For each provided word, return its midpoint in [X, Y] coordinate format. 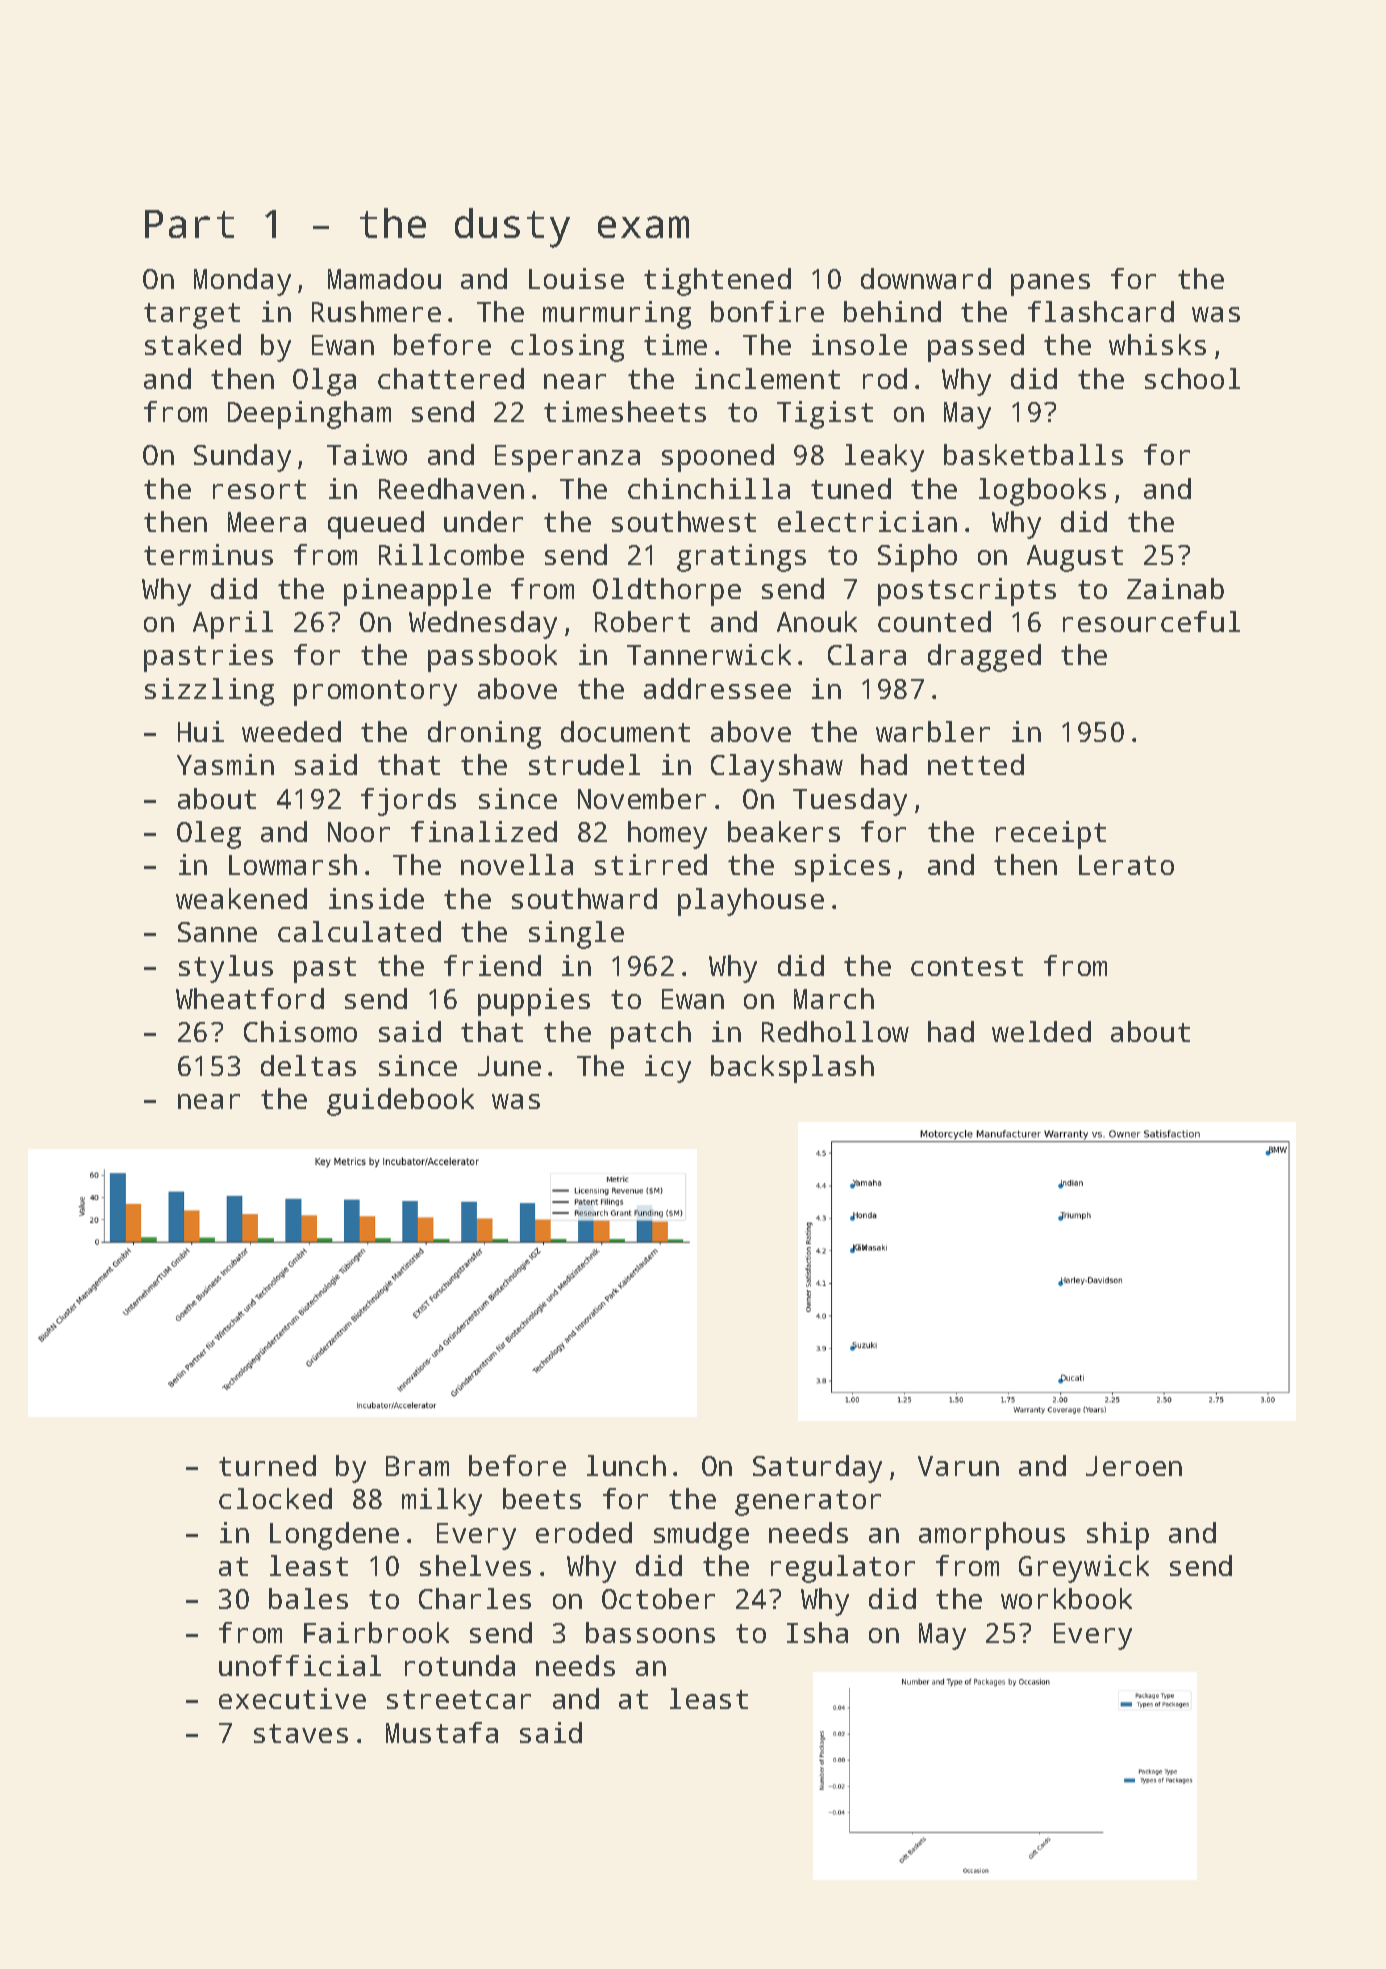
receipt [1051, 835]
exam [643, 227]
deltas [308, 1065]
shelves [475, 1565]
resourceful [1151, 621]
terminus [208, 554]
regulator [843, 1569]
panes [1050, 285]
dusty [512, 228]
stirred [651, 864]
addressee [717, 688]
